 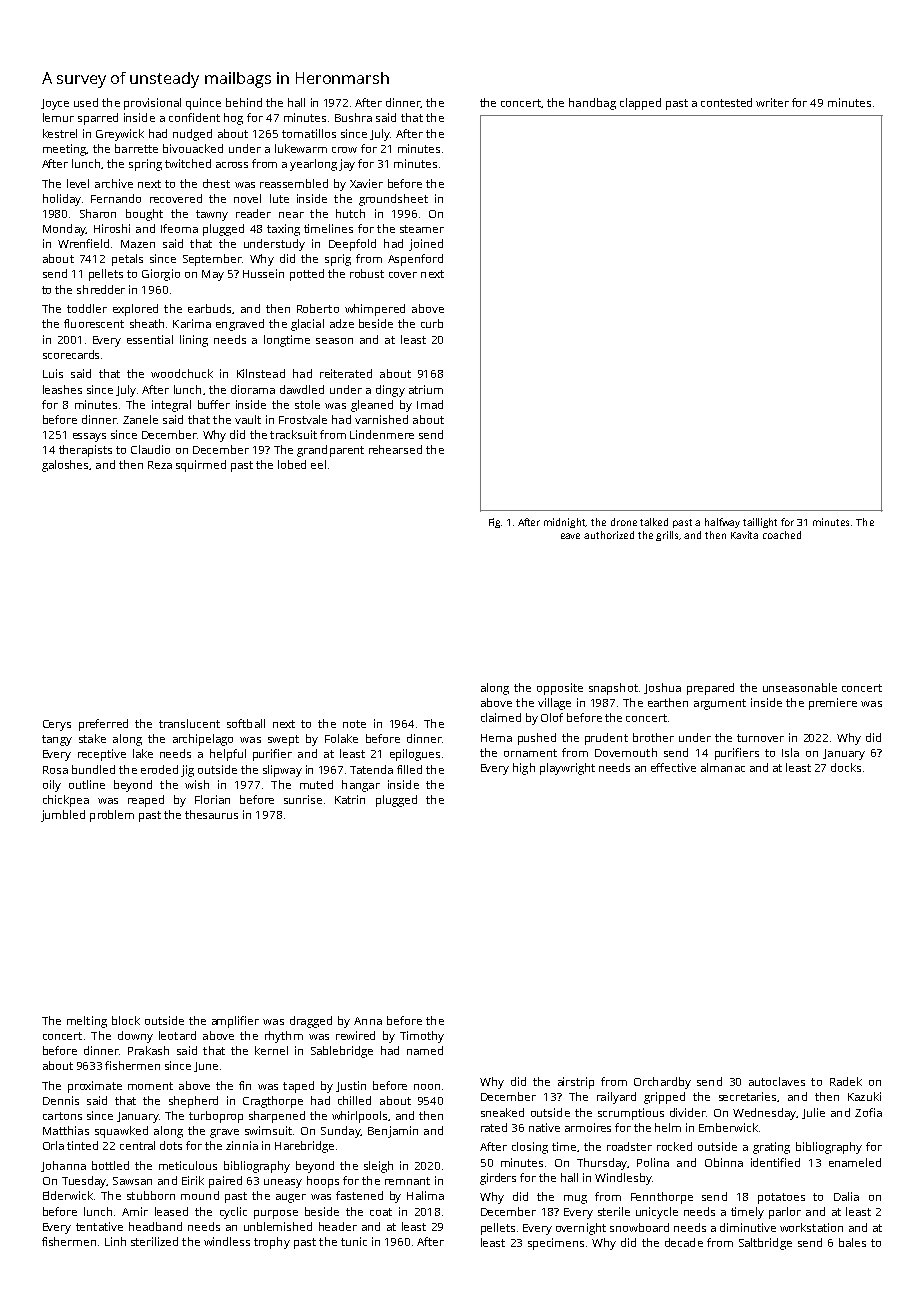 I want to click on adze, so click(x=342, y=323).
